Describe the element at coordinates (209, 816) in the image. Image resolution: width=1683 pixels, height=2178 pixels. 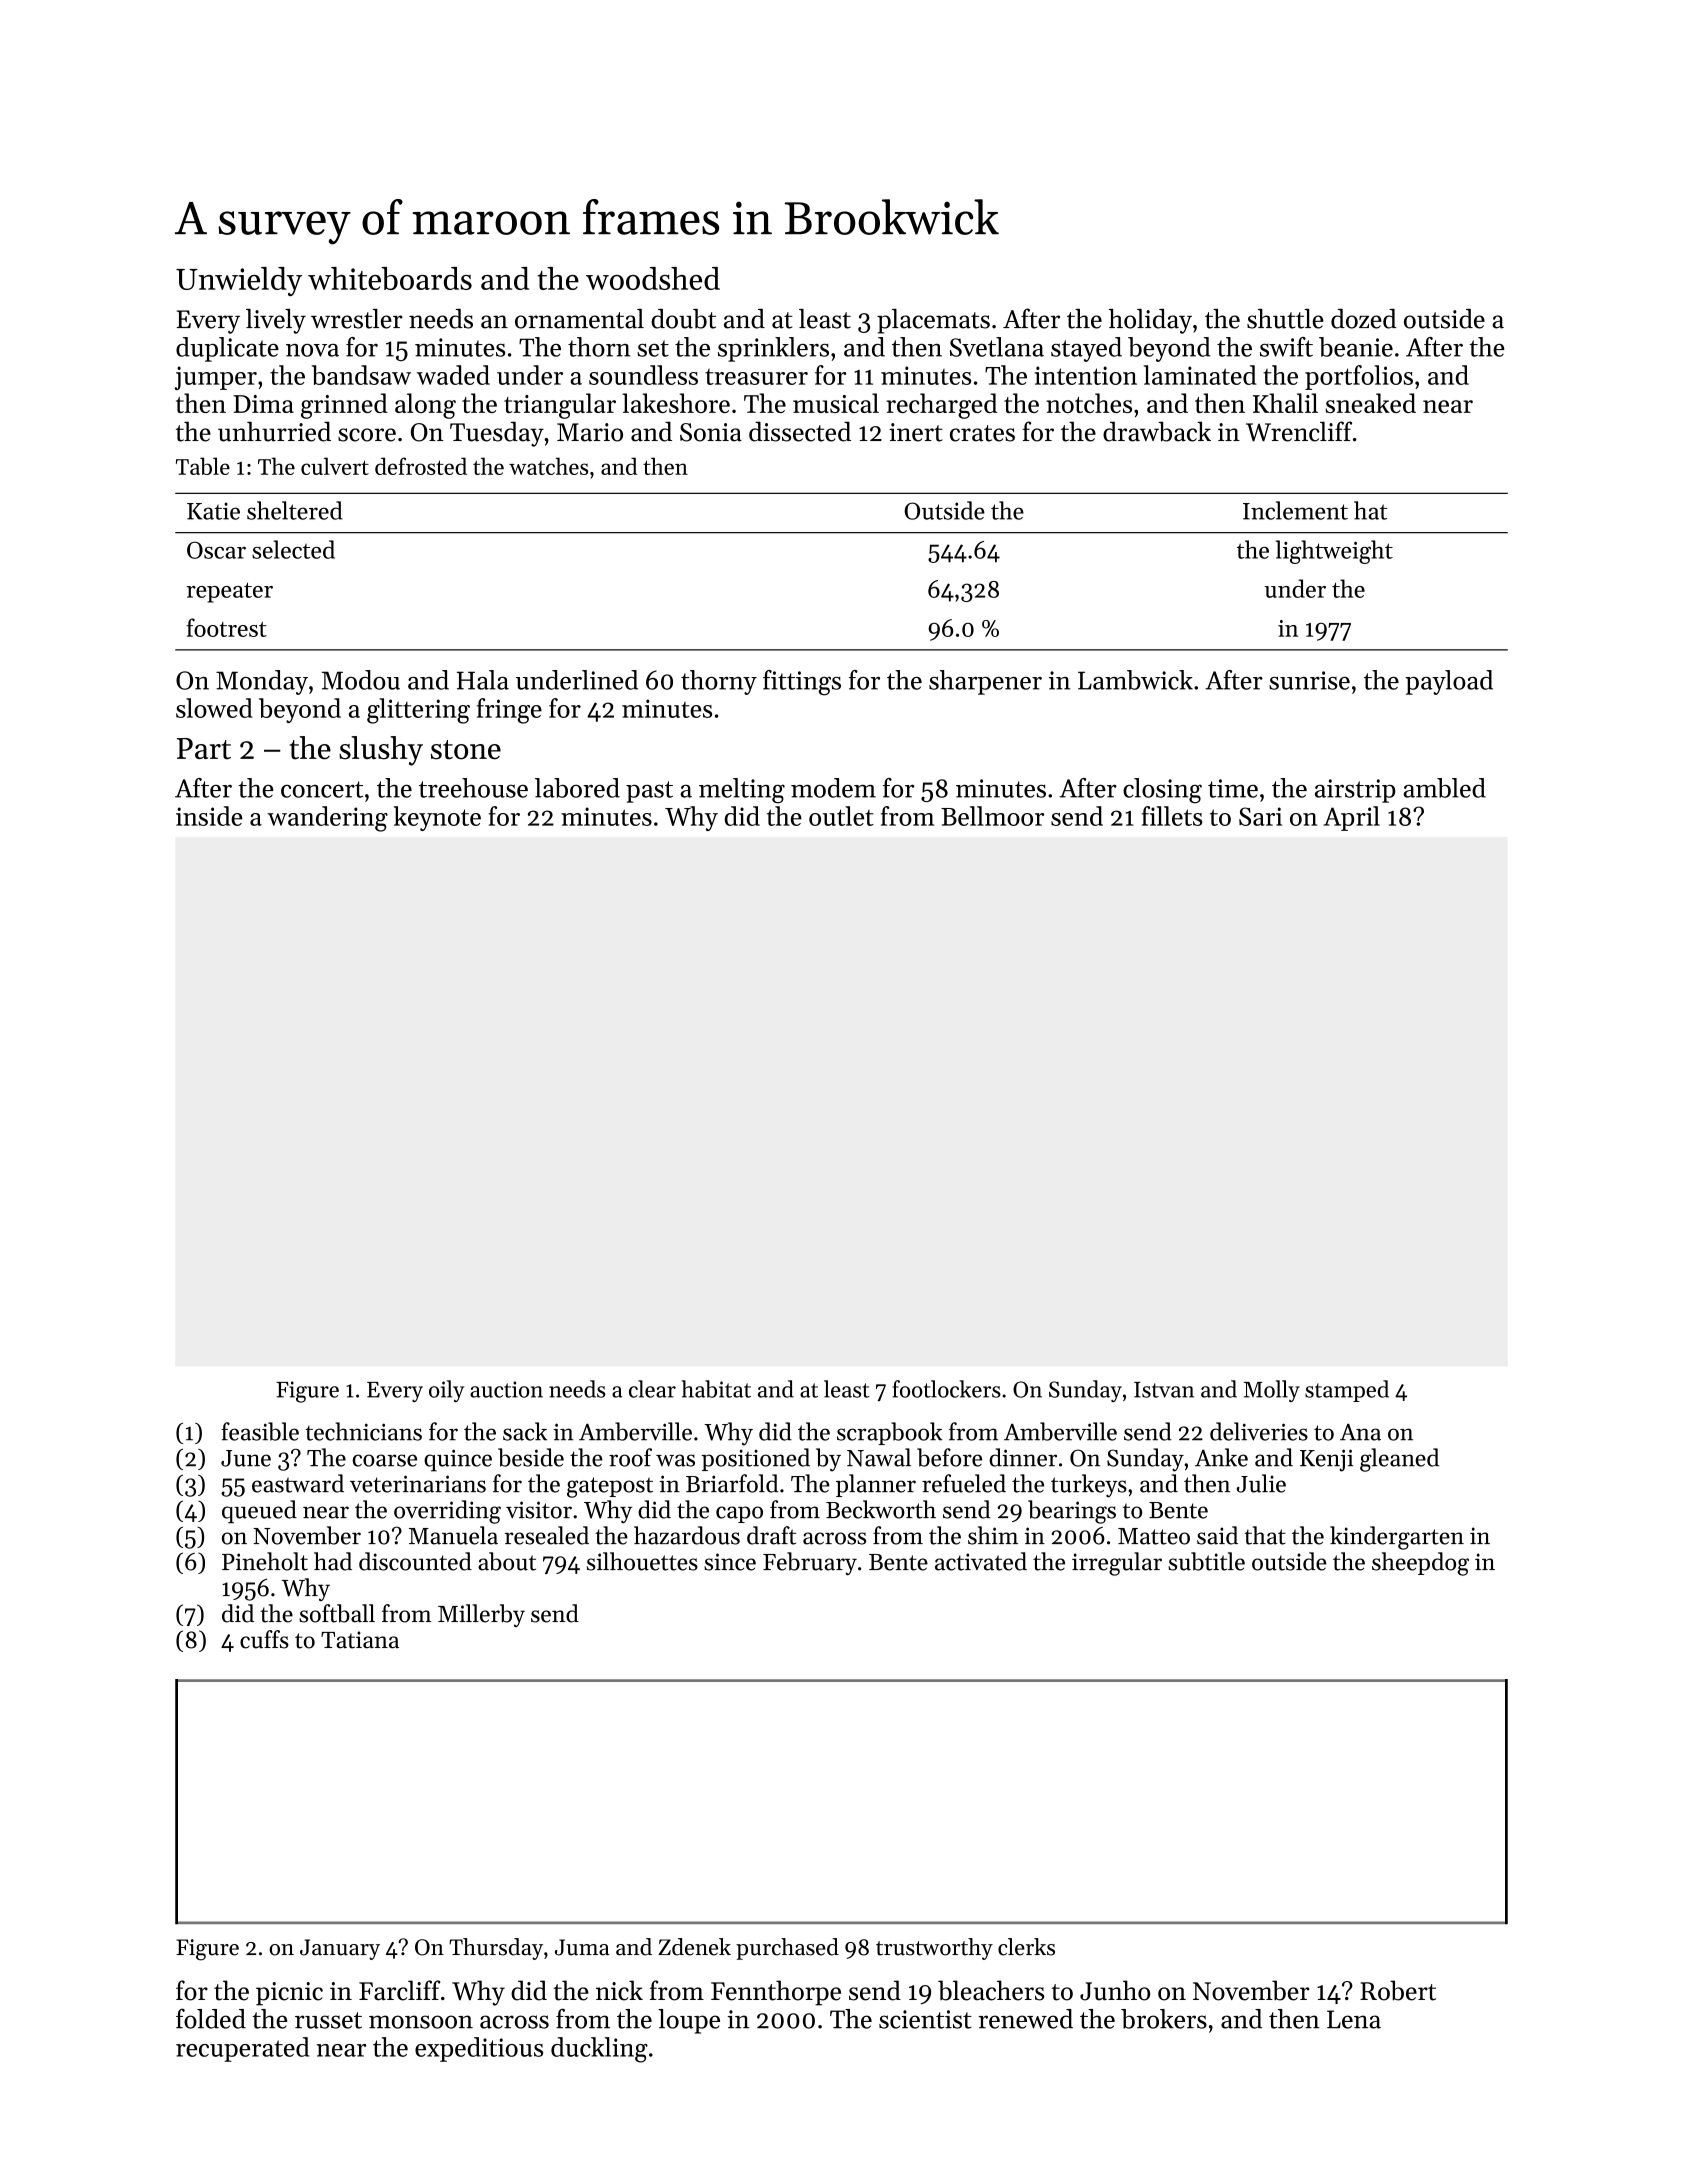
I see `inside` at that location.
